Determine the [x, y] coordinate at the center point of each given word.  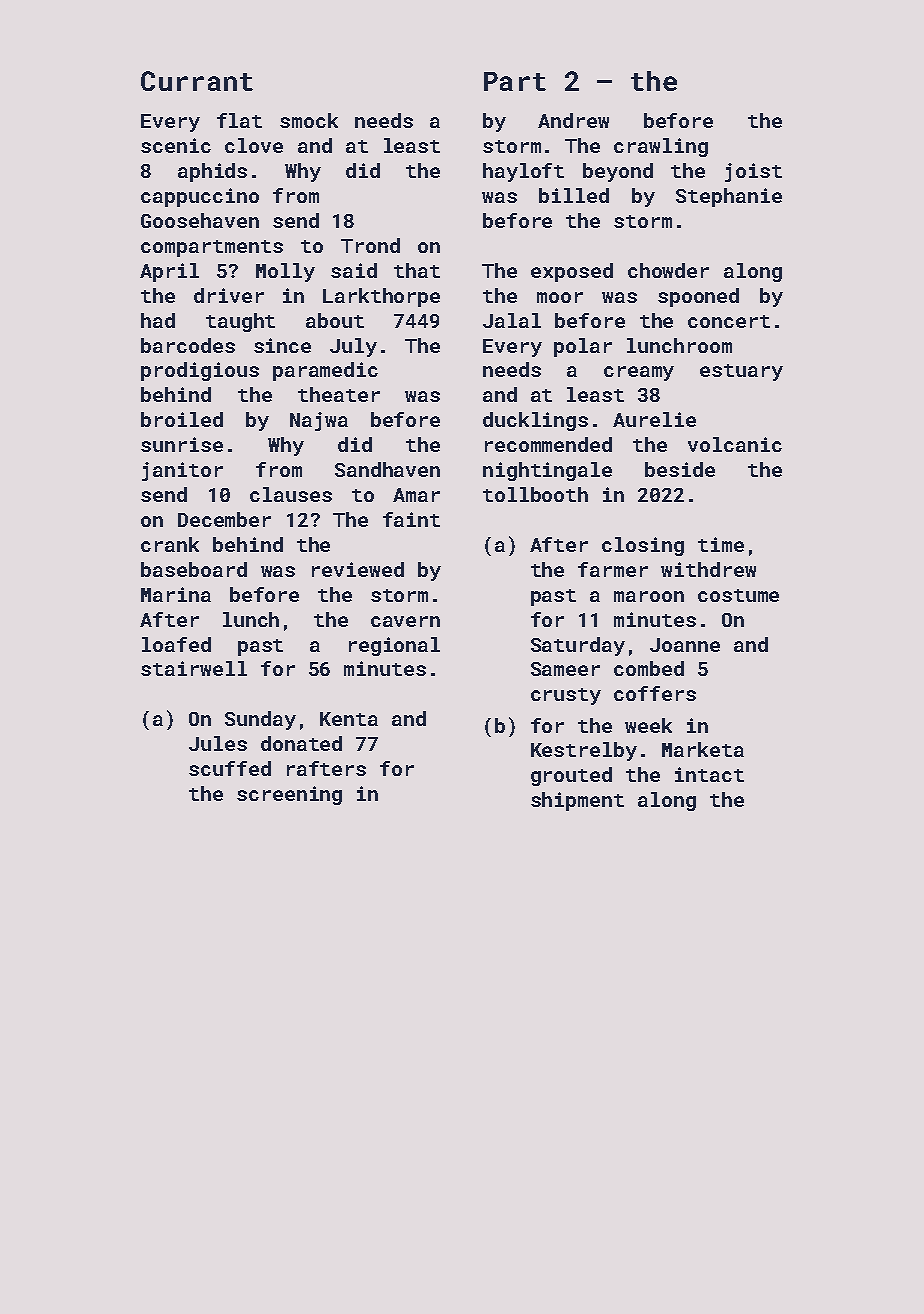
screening [289, 795]
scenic [176, 145]
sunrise [182, 444]
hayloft [523, 172]
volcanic [735, 444]
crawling [661, 147]
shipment [577, 801]
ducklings [535, 421]
